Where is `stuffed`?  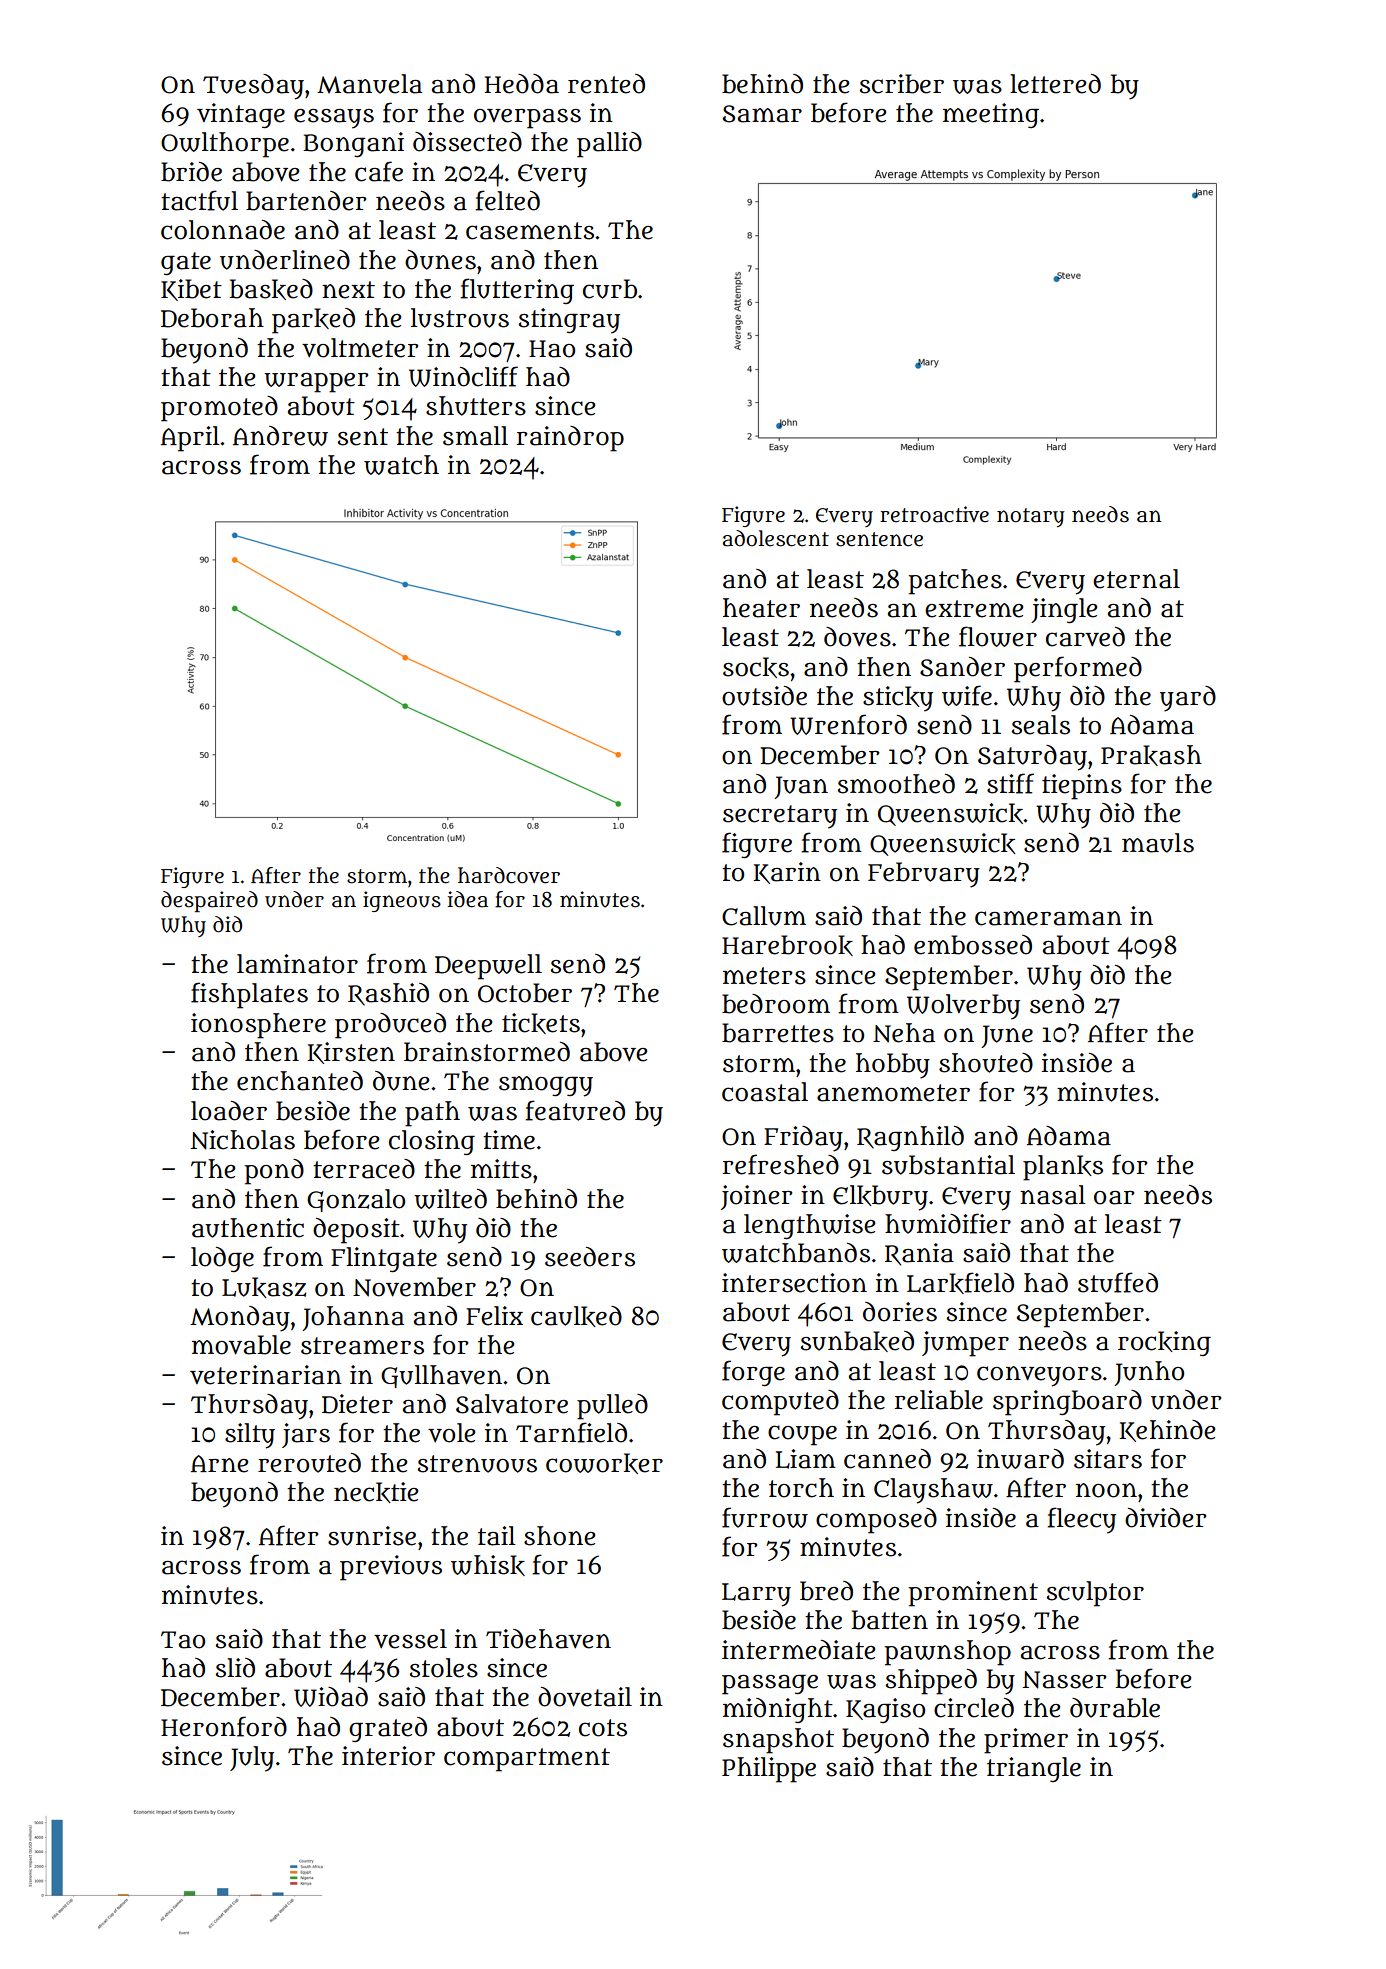
stuffed is located at coordinates (1118, 1282).
